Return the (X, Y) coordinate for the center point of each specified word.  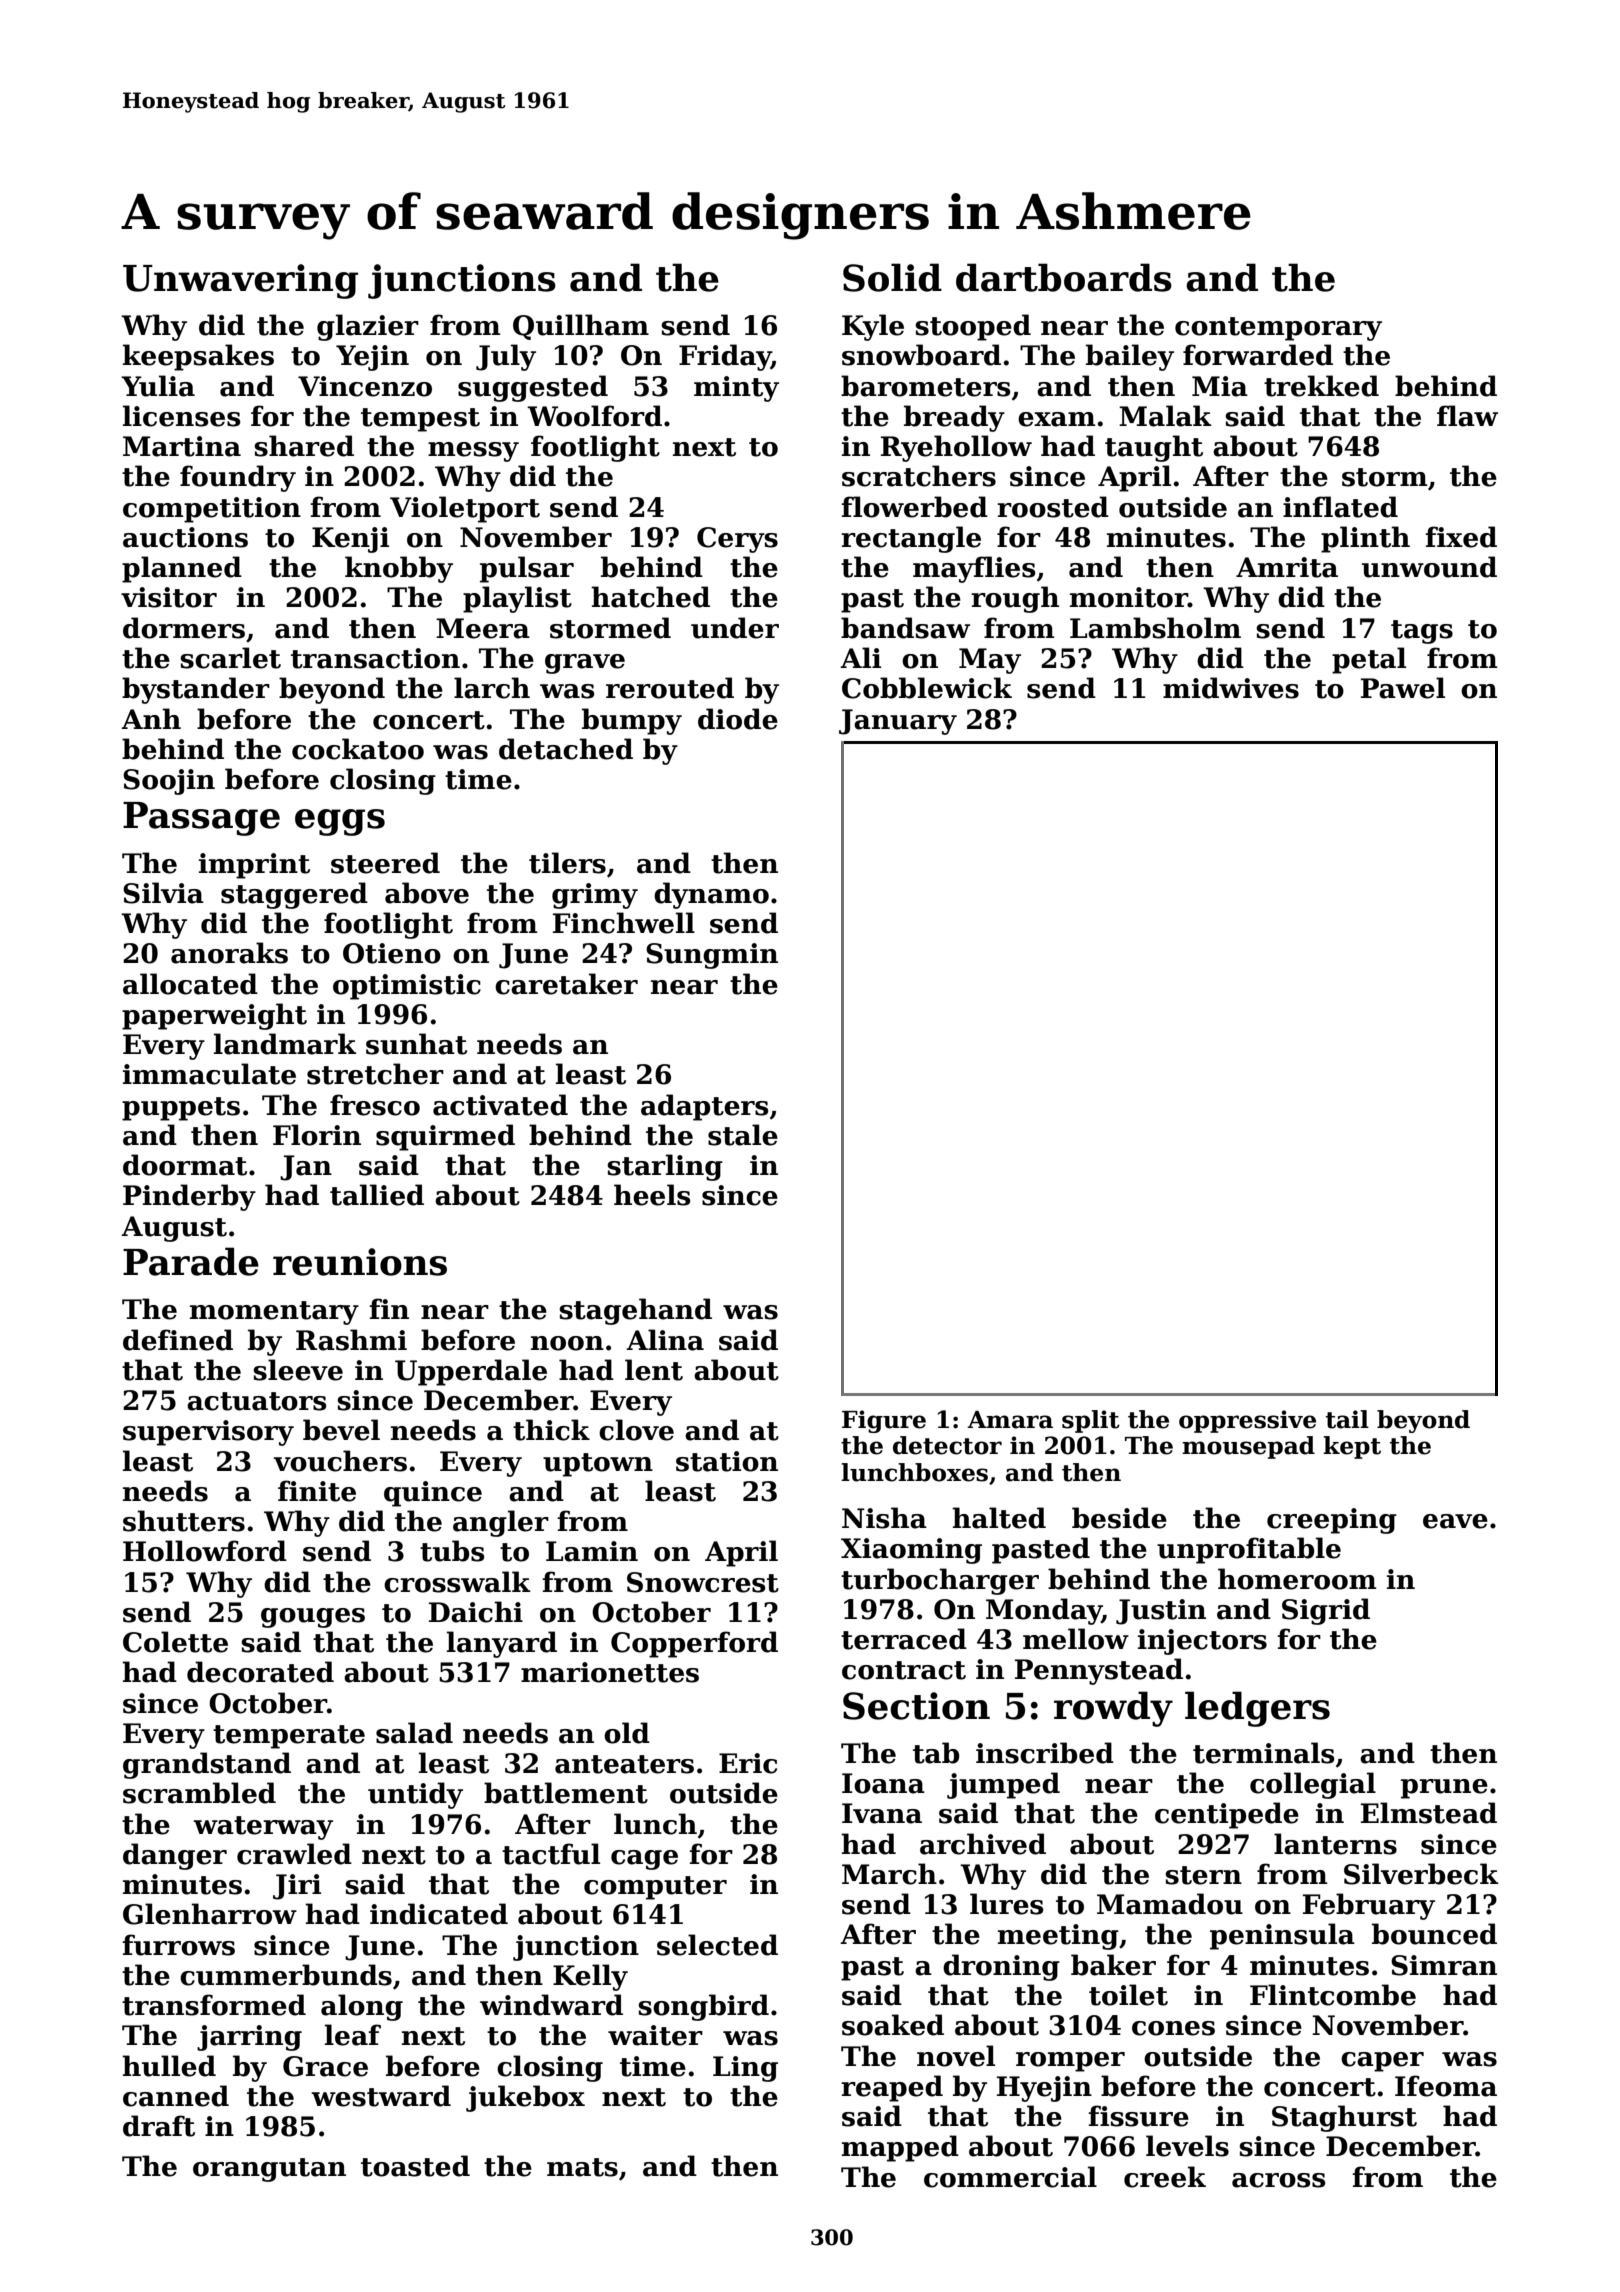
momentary (274, 1313)
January (898, 722)
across (1278, 2180)
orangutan (269, 2170)
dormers (184, 628)
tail (1347, 1419)
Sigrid (1326, 1611)
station (727, 1461)
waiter (655, 2035)
